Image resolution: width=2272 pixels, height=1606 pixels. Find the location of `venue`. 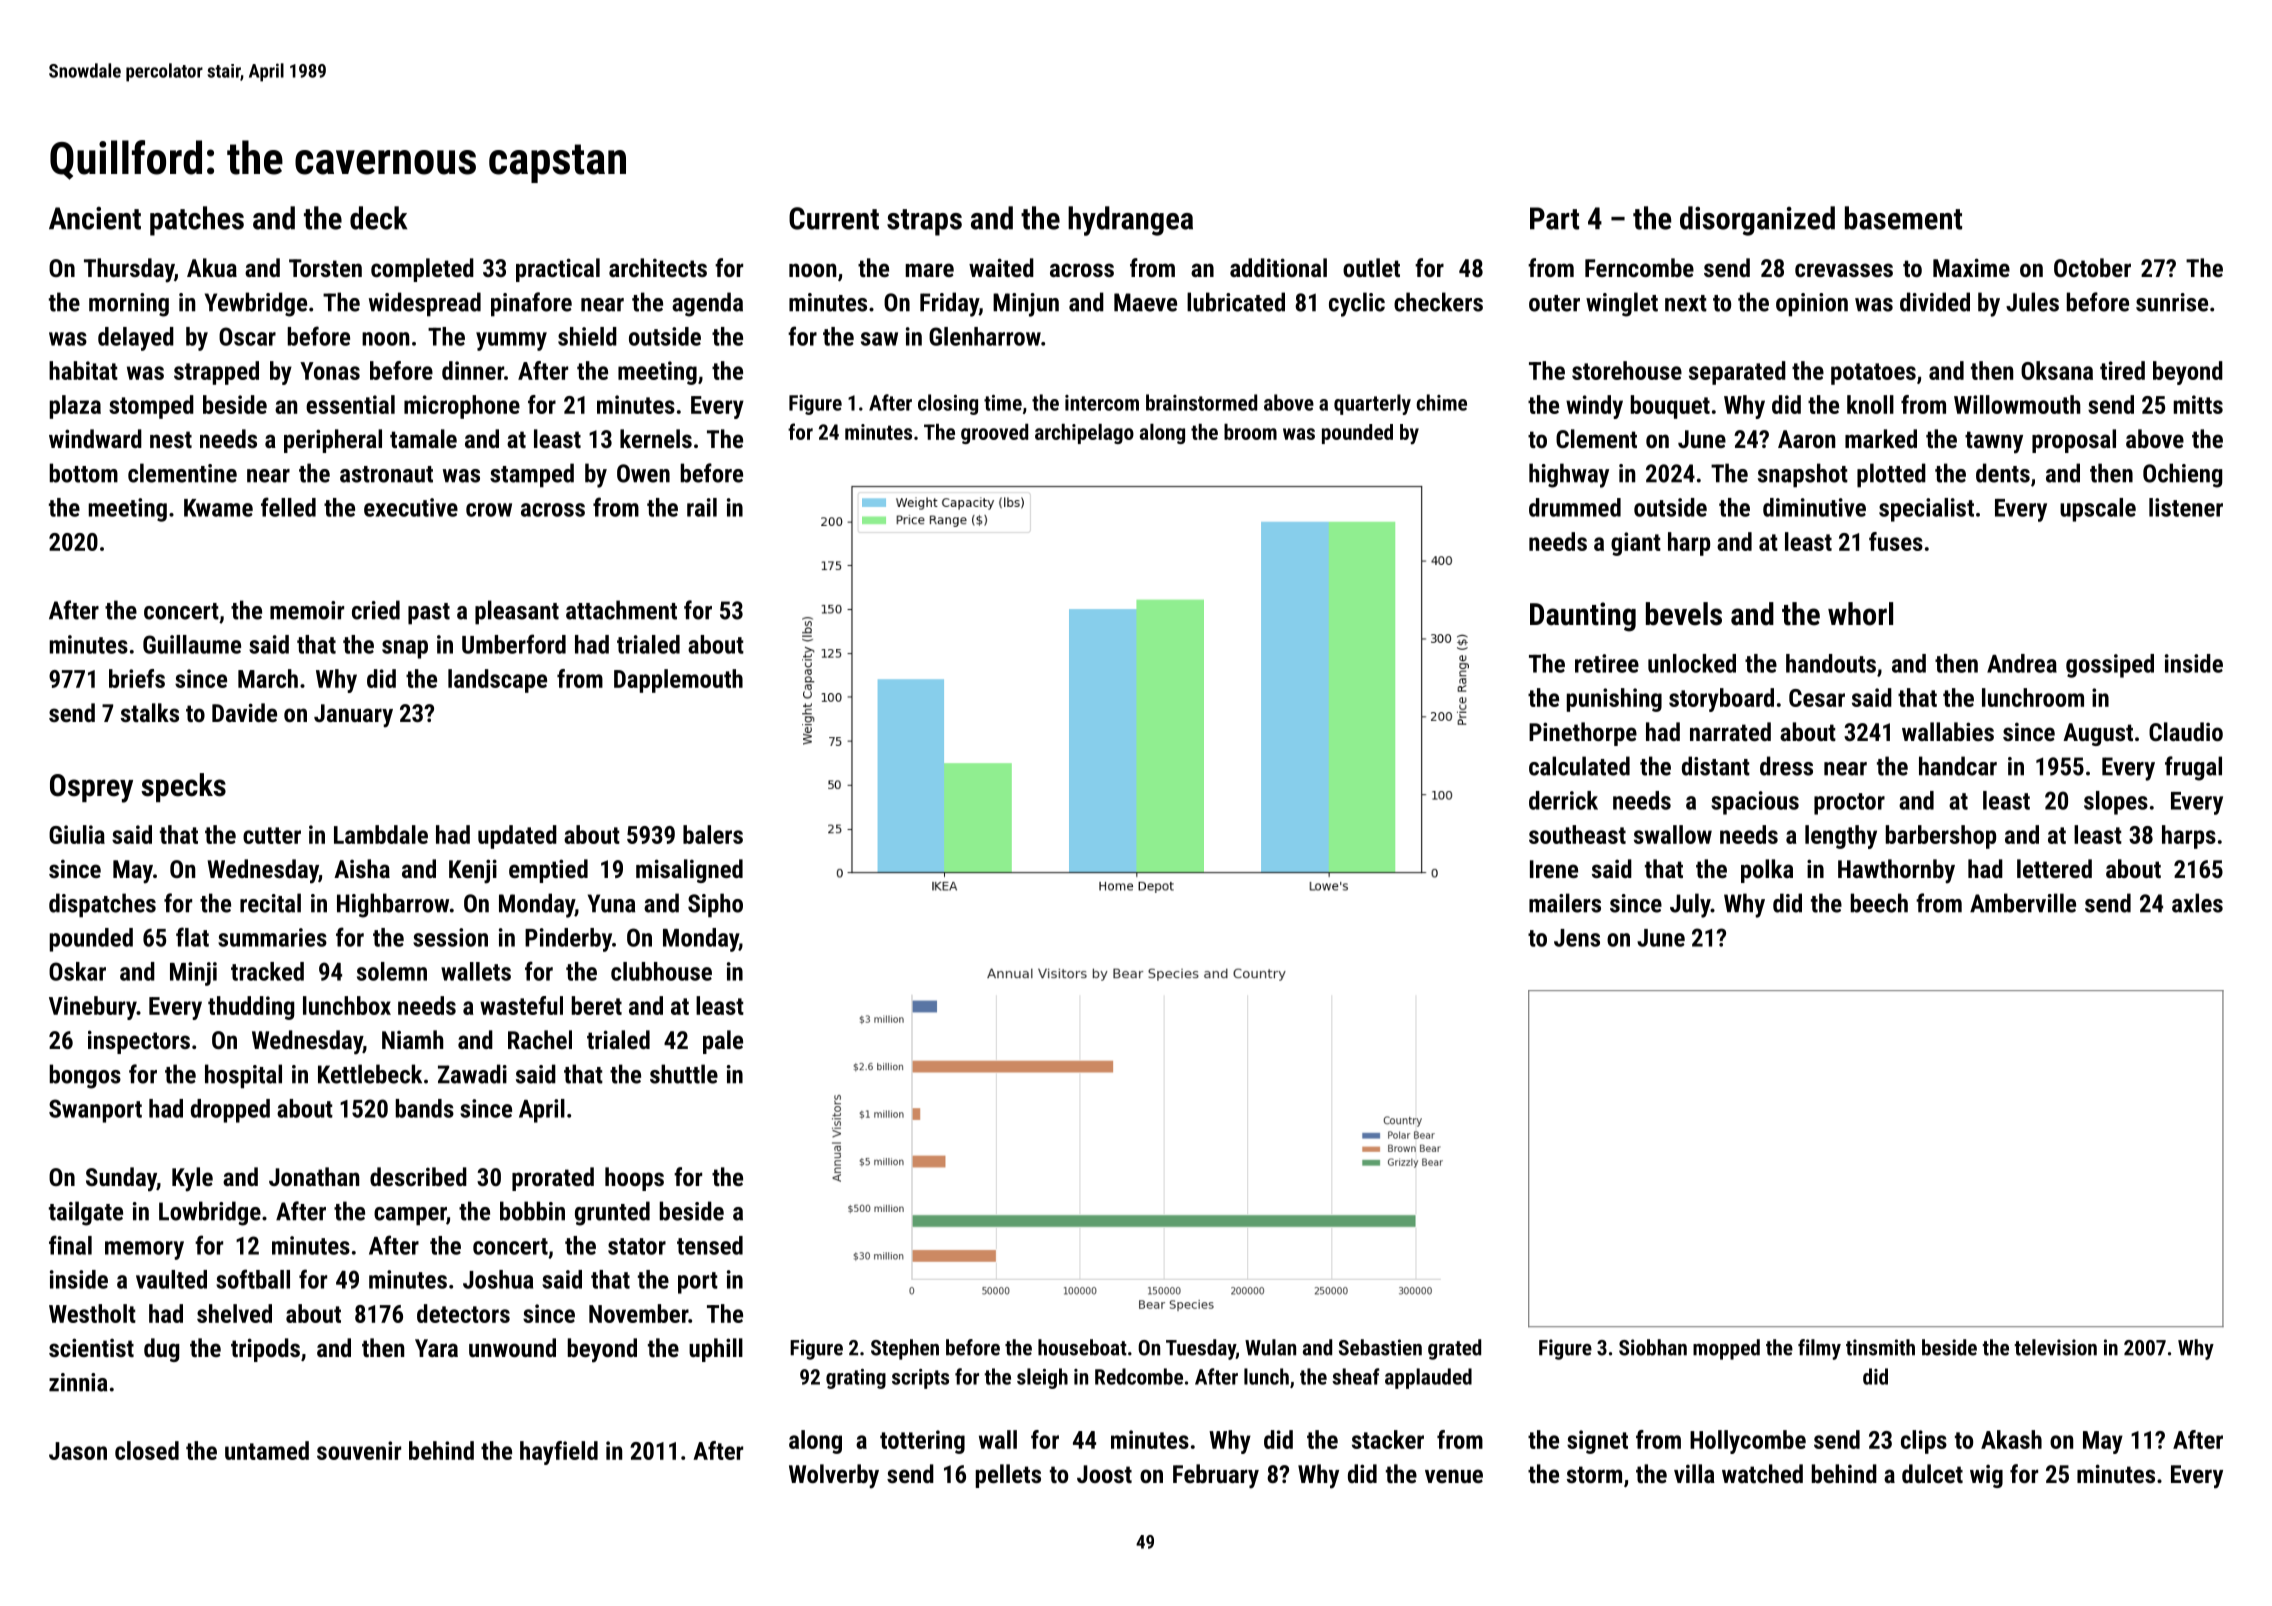

venue is located at coordinates (1454, 1476).
